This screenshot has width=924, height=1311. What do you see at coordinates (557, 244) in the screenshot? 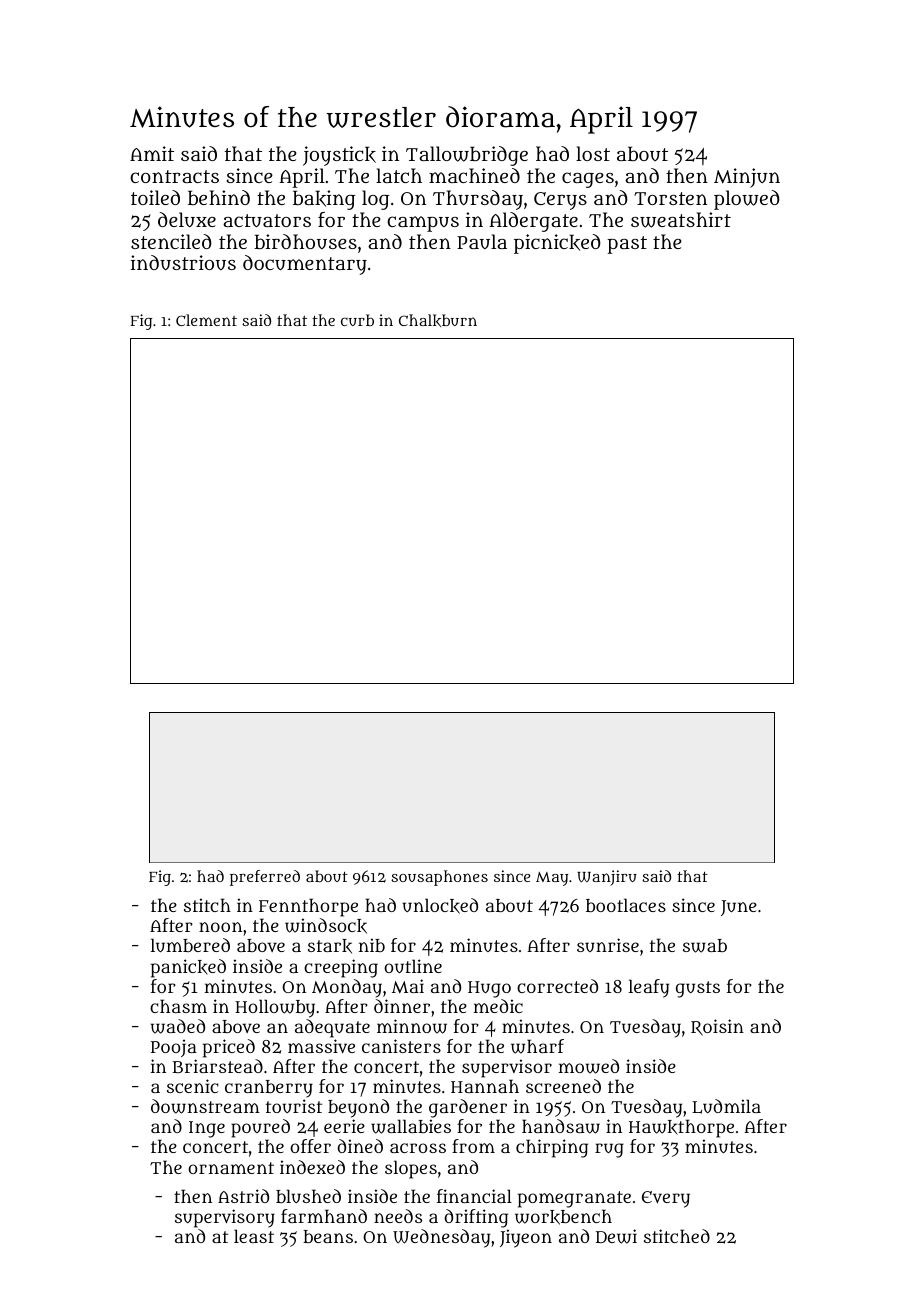
I see `picnicked` at bounding box center [557, 244].
